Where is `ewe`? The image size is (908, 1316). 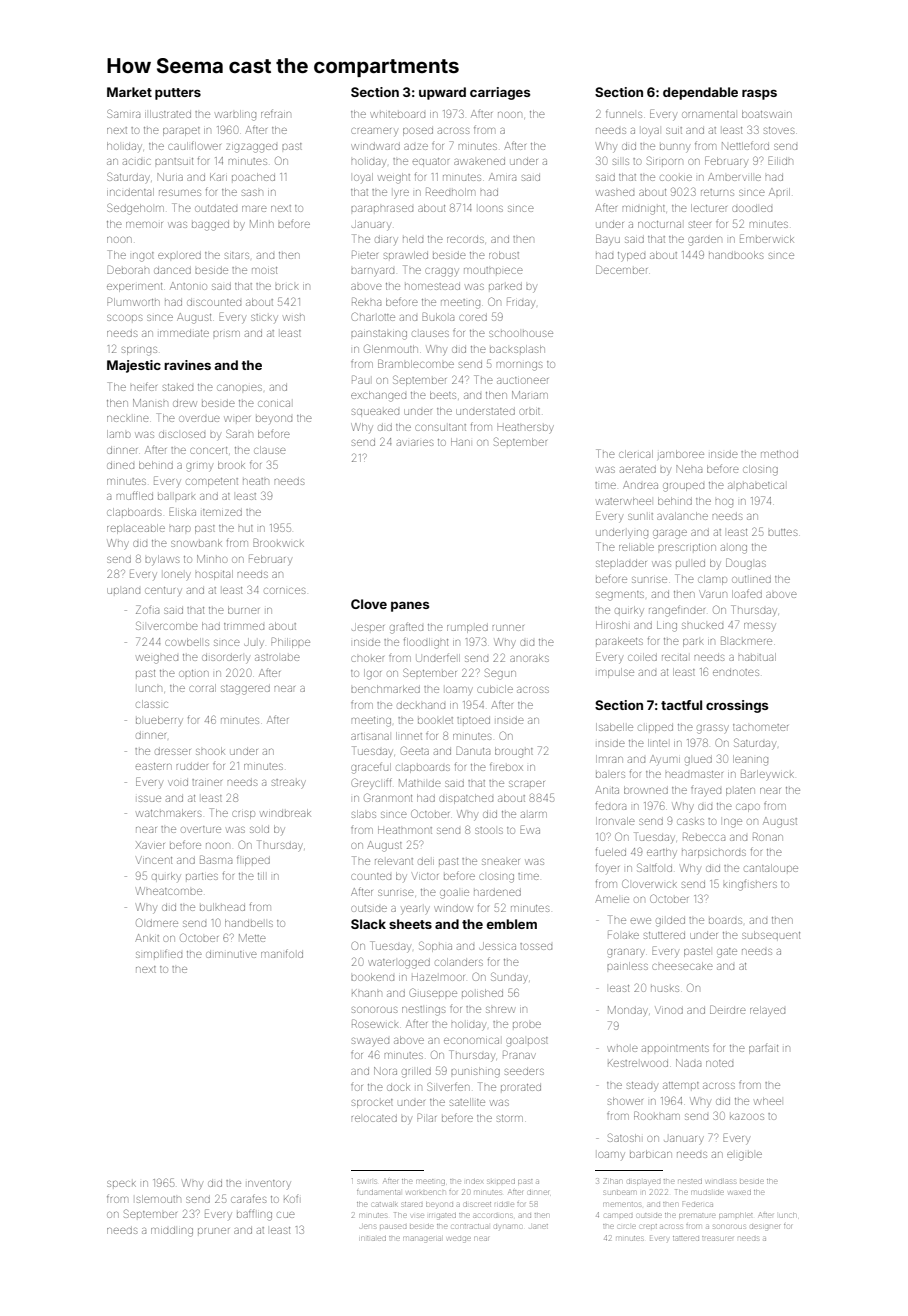
ewe is located at coordinates (641, 921).
